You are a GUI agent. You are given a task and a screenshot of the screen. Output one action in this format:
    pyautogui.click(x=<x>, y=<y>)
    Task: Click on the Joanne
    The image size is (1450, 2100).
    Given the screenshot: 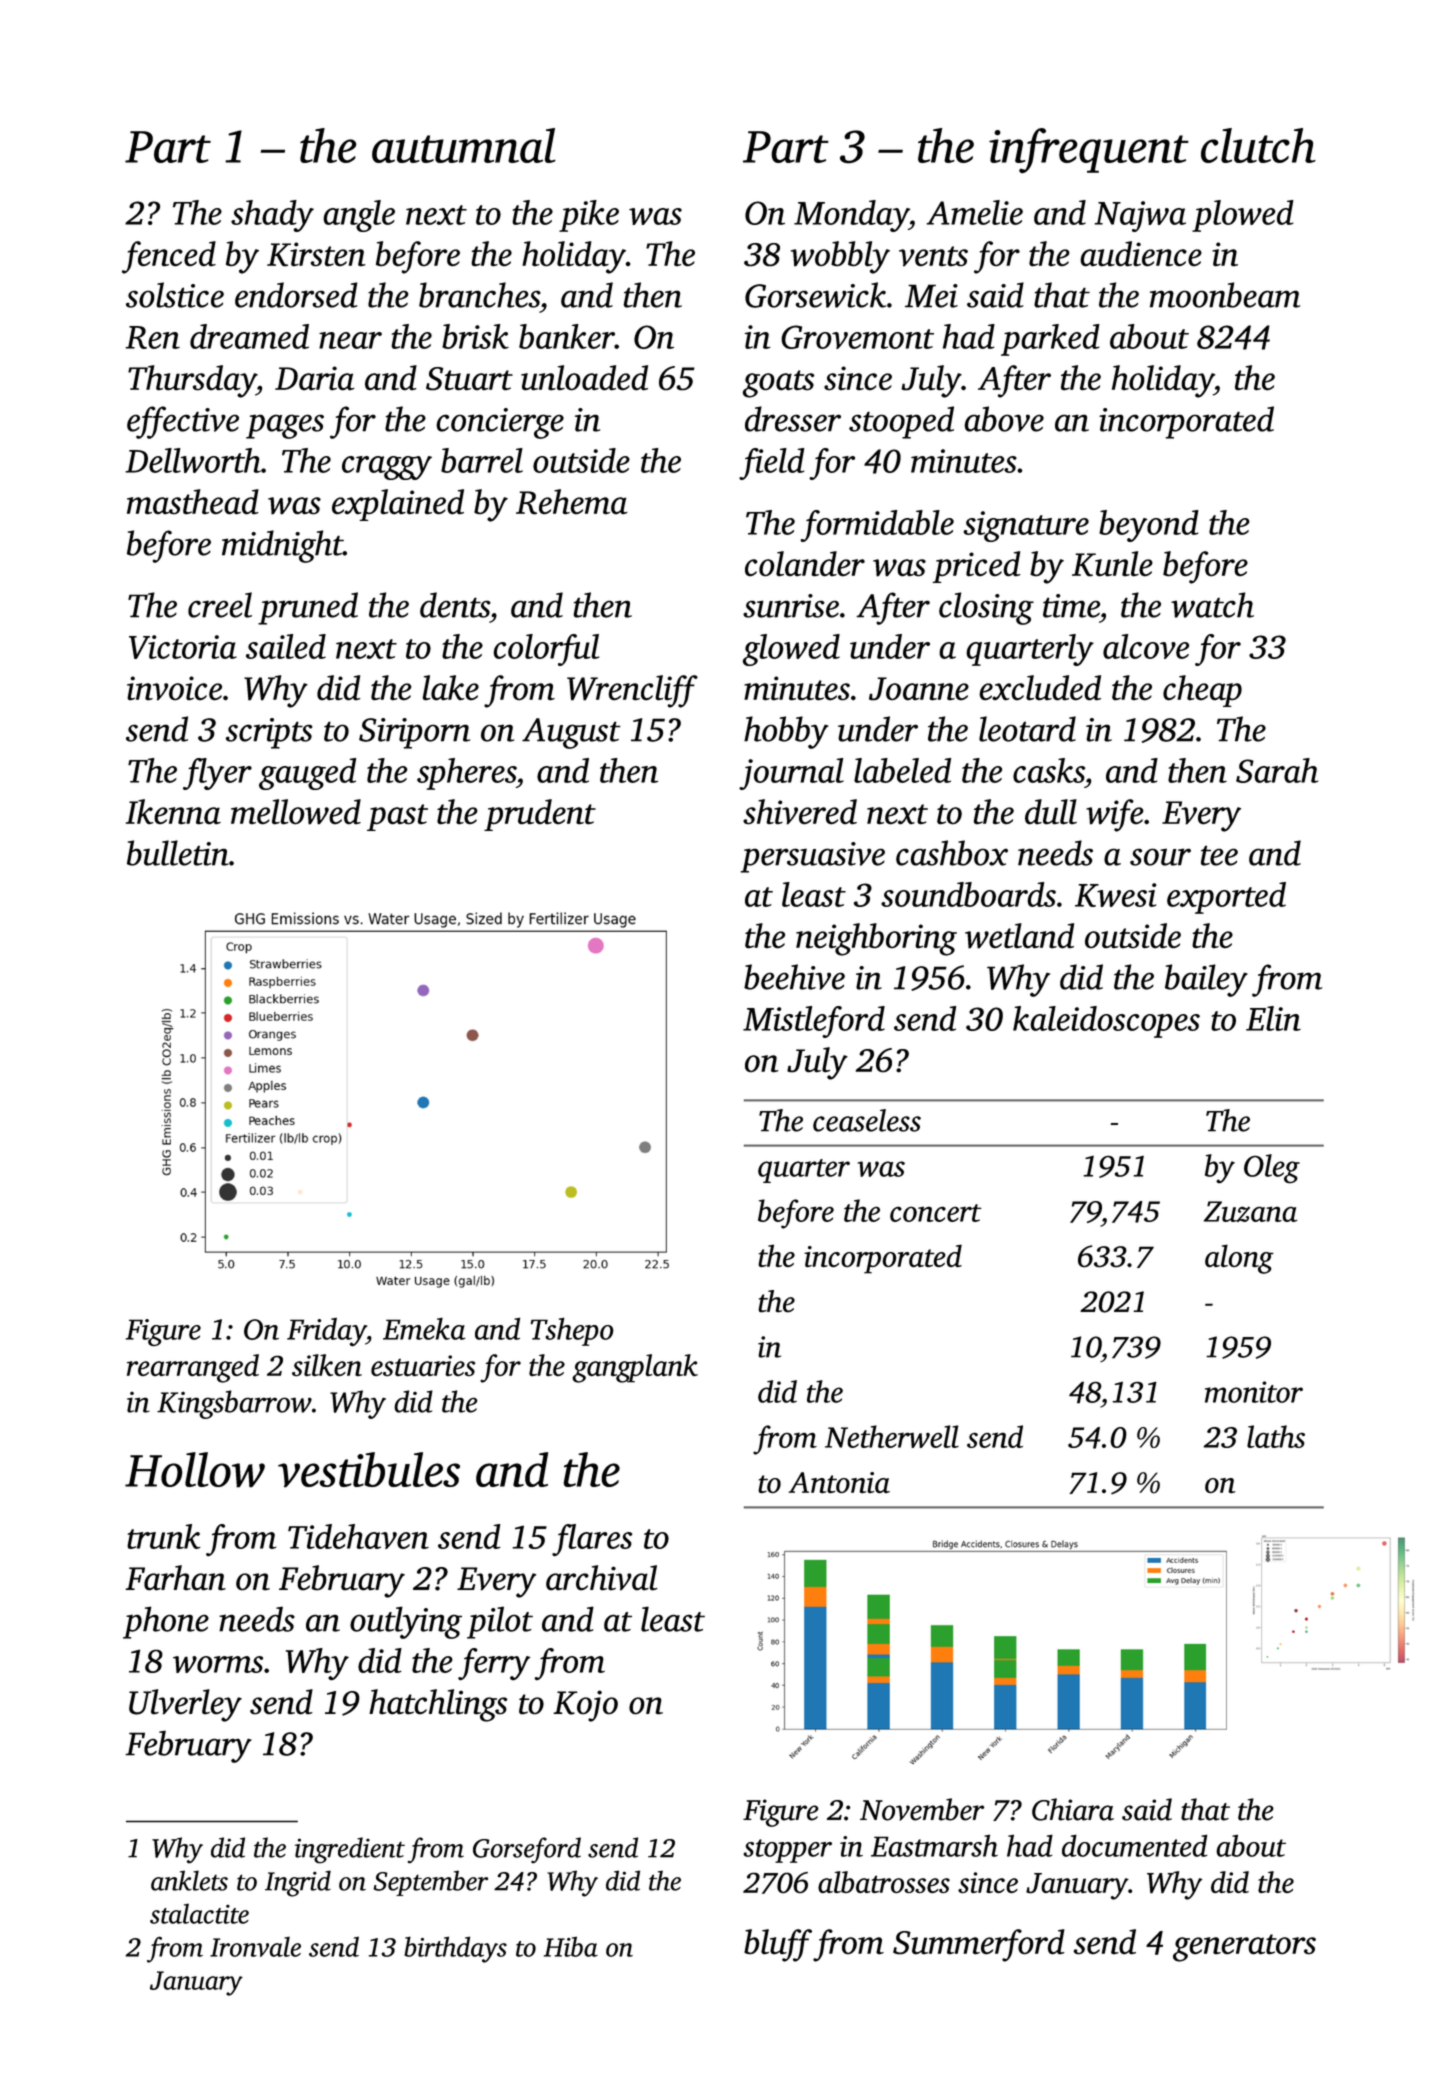 What is the action you would take?
    pyautogui.click(x=919, y=689)
